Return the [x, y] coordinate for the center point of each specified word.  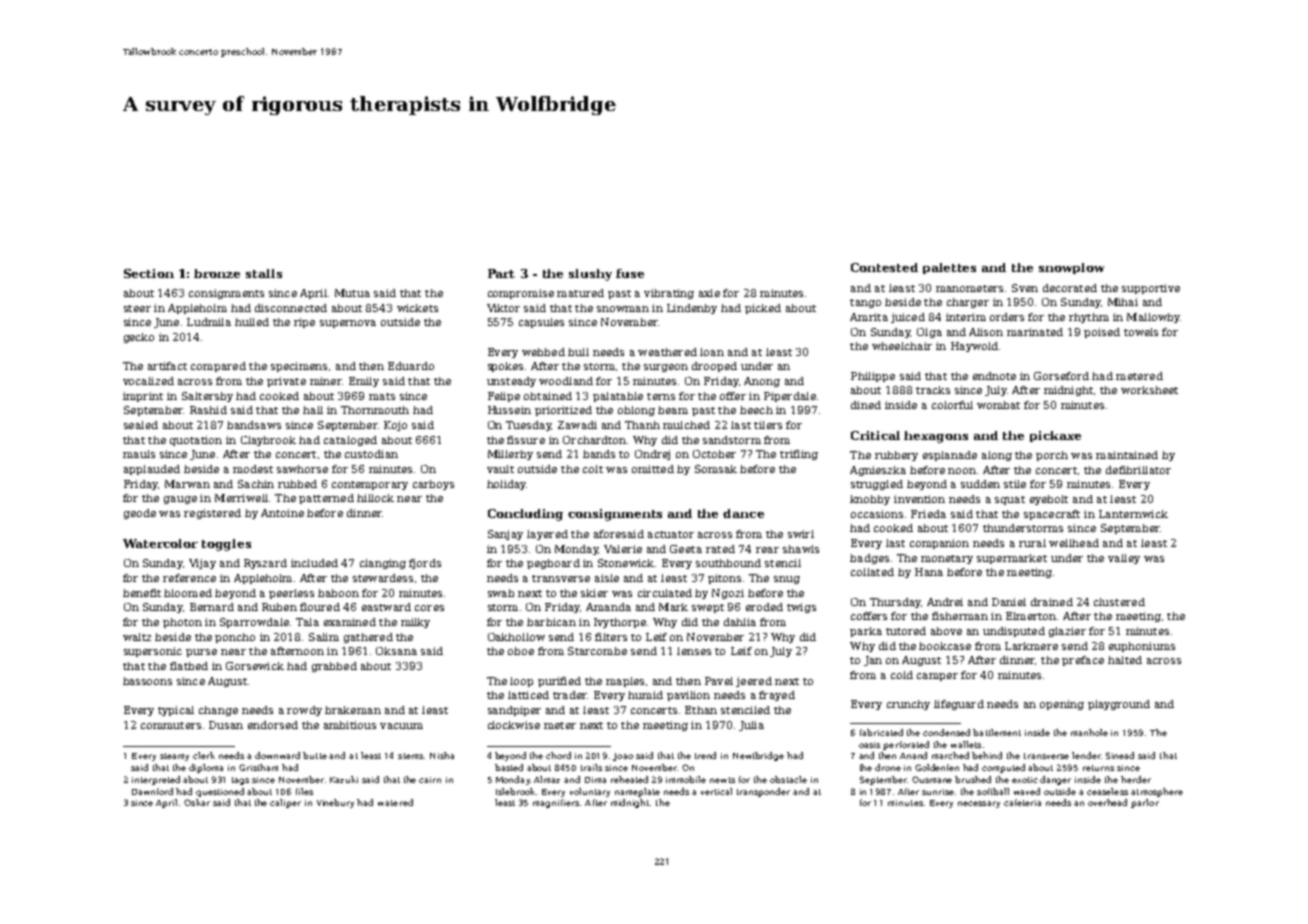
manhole [1089, 732]
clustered [1119, 602]
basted [509, 767]
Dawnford [152, 791]
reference [189, 578]
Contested [884, 267]
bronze [217, 273]
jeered [754, 682]
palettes [949, 268]
